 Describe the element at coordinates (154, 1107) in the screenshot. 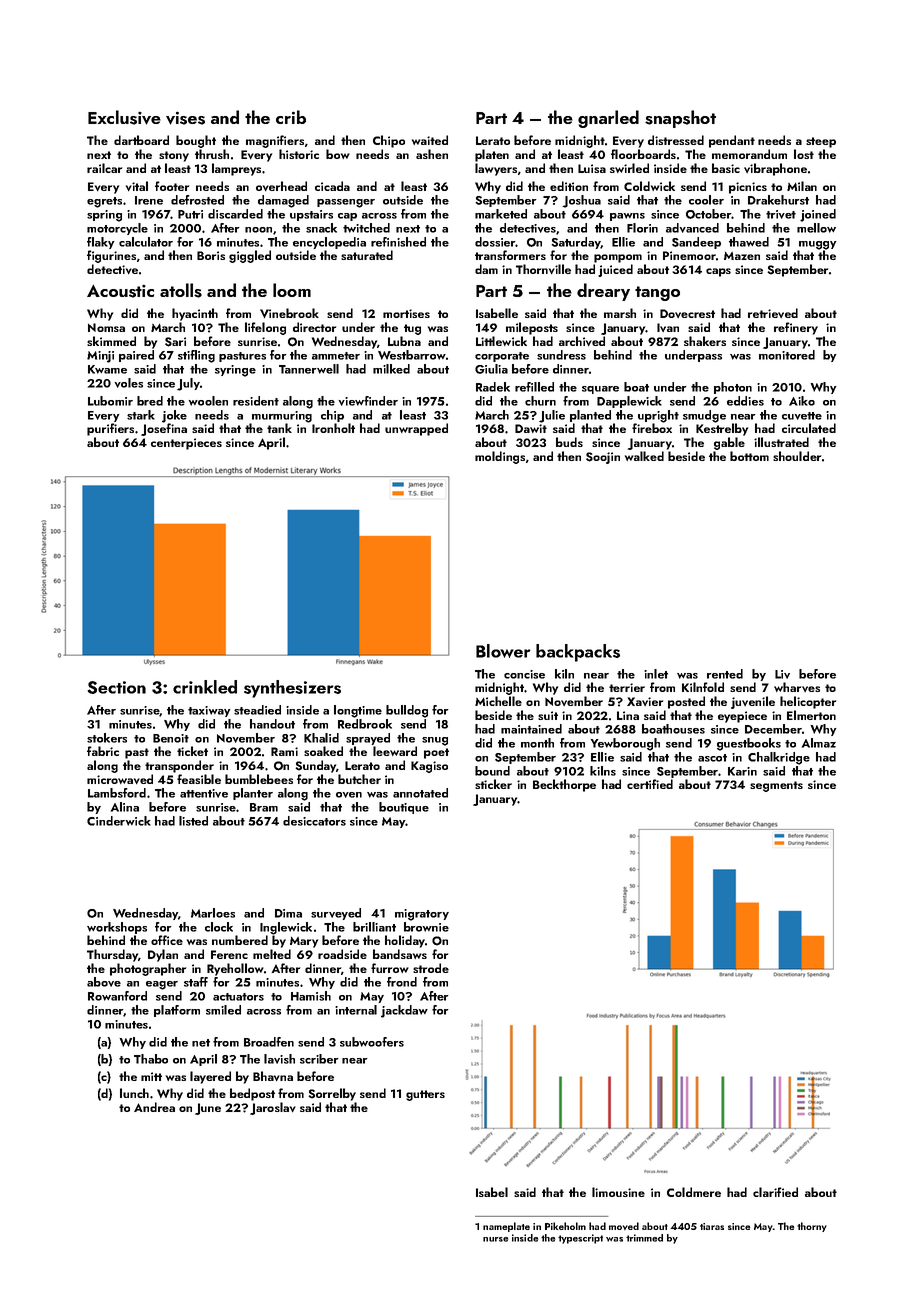

I see `Andrea` at that location.
